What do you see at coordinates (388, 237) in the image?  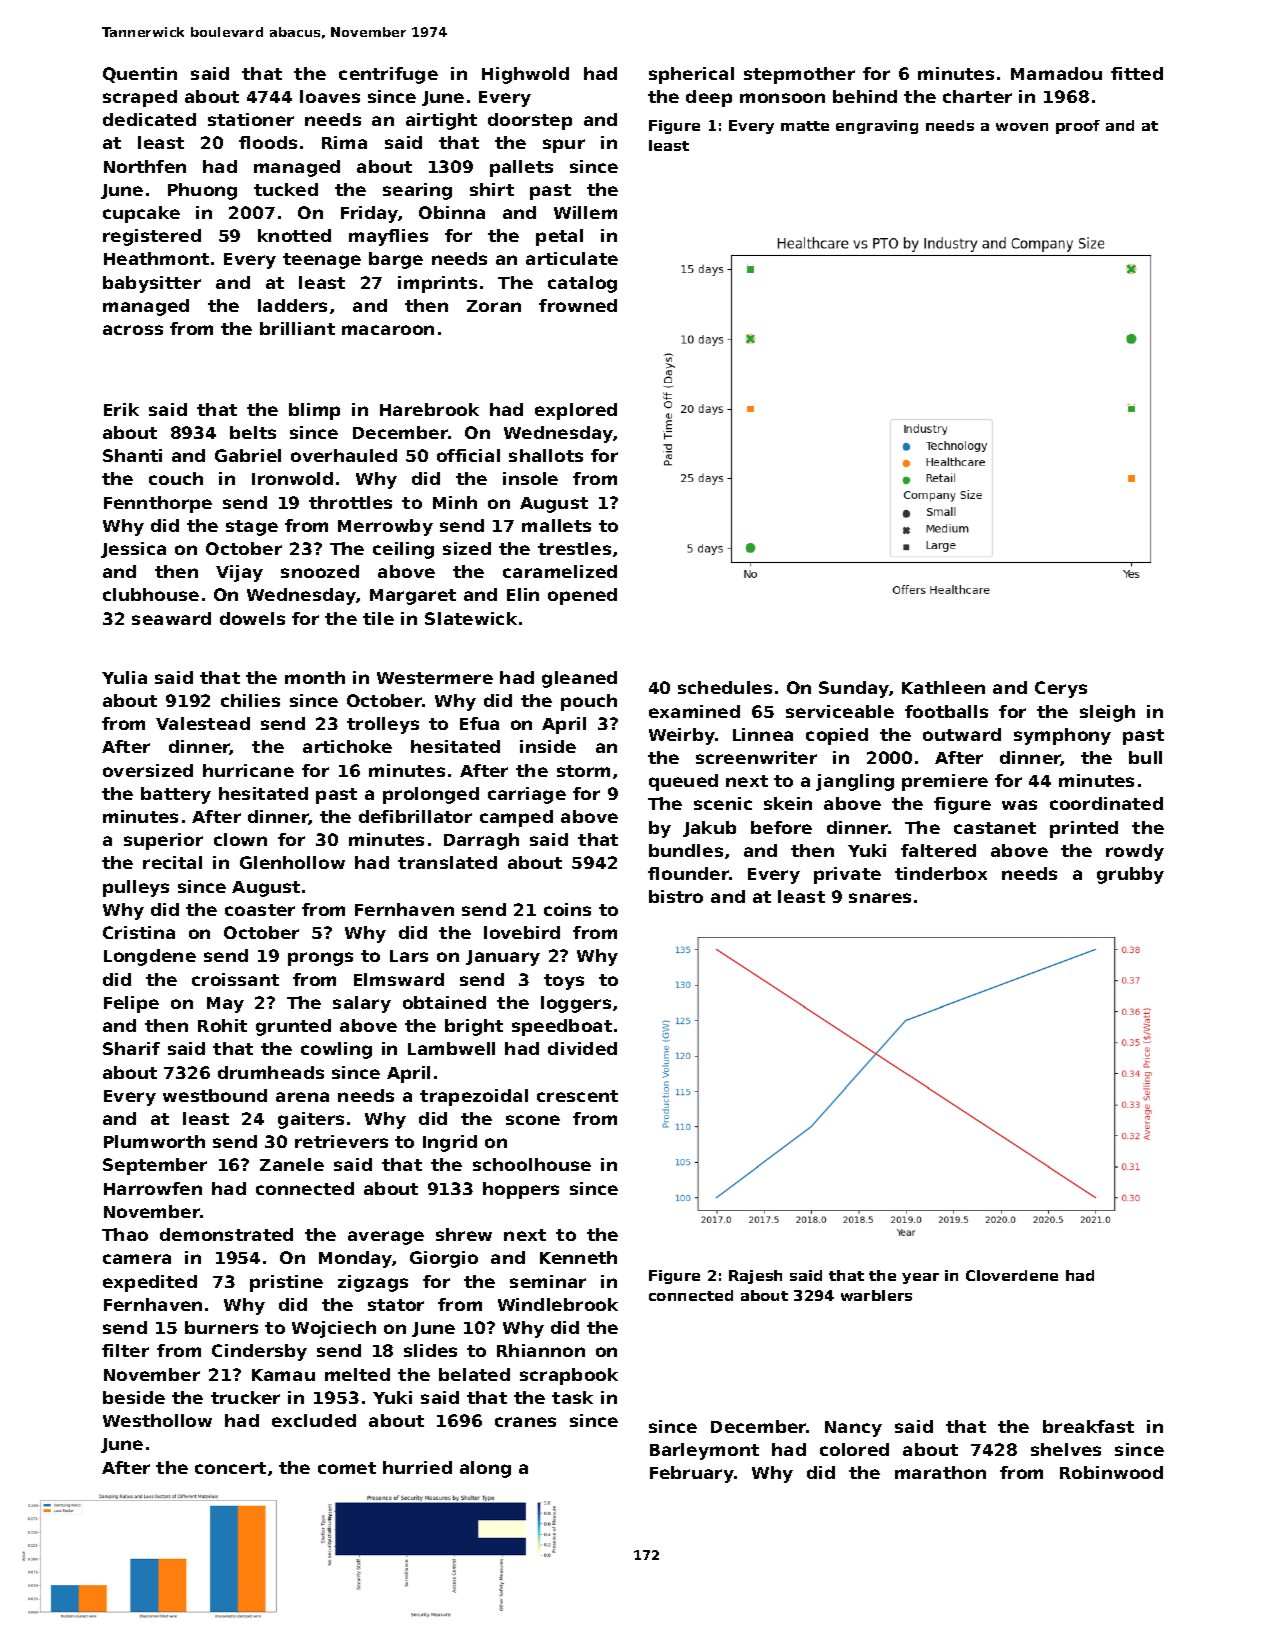 I see `mayflies` at bounding box center [388, 237].
